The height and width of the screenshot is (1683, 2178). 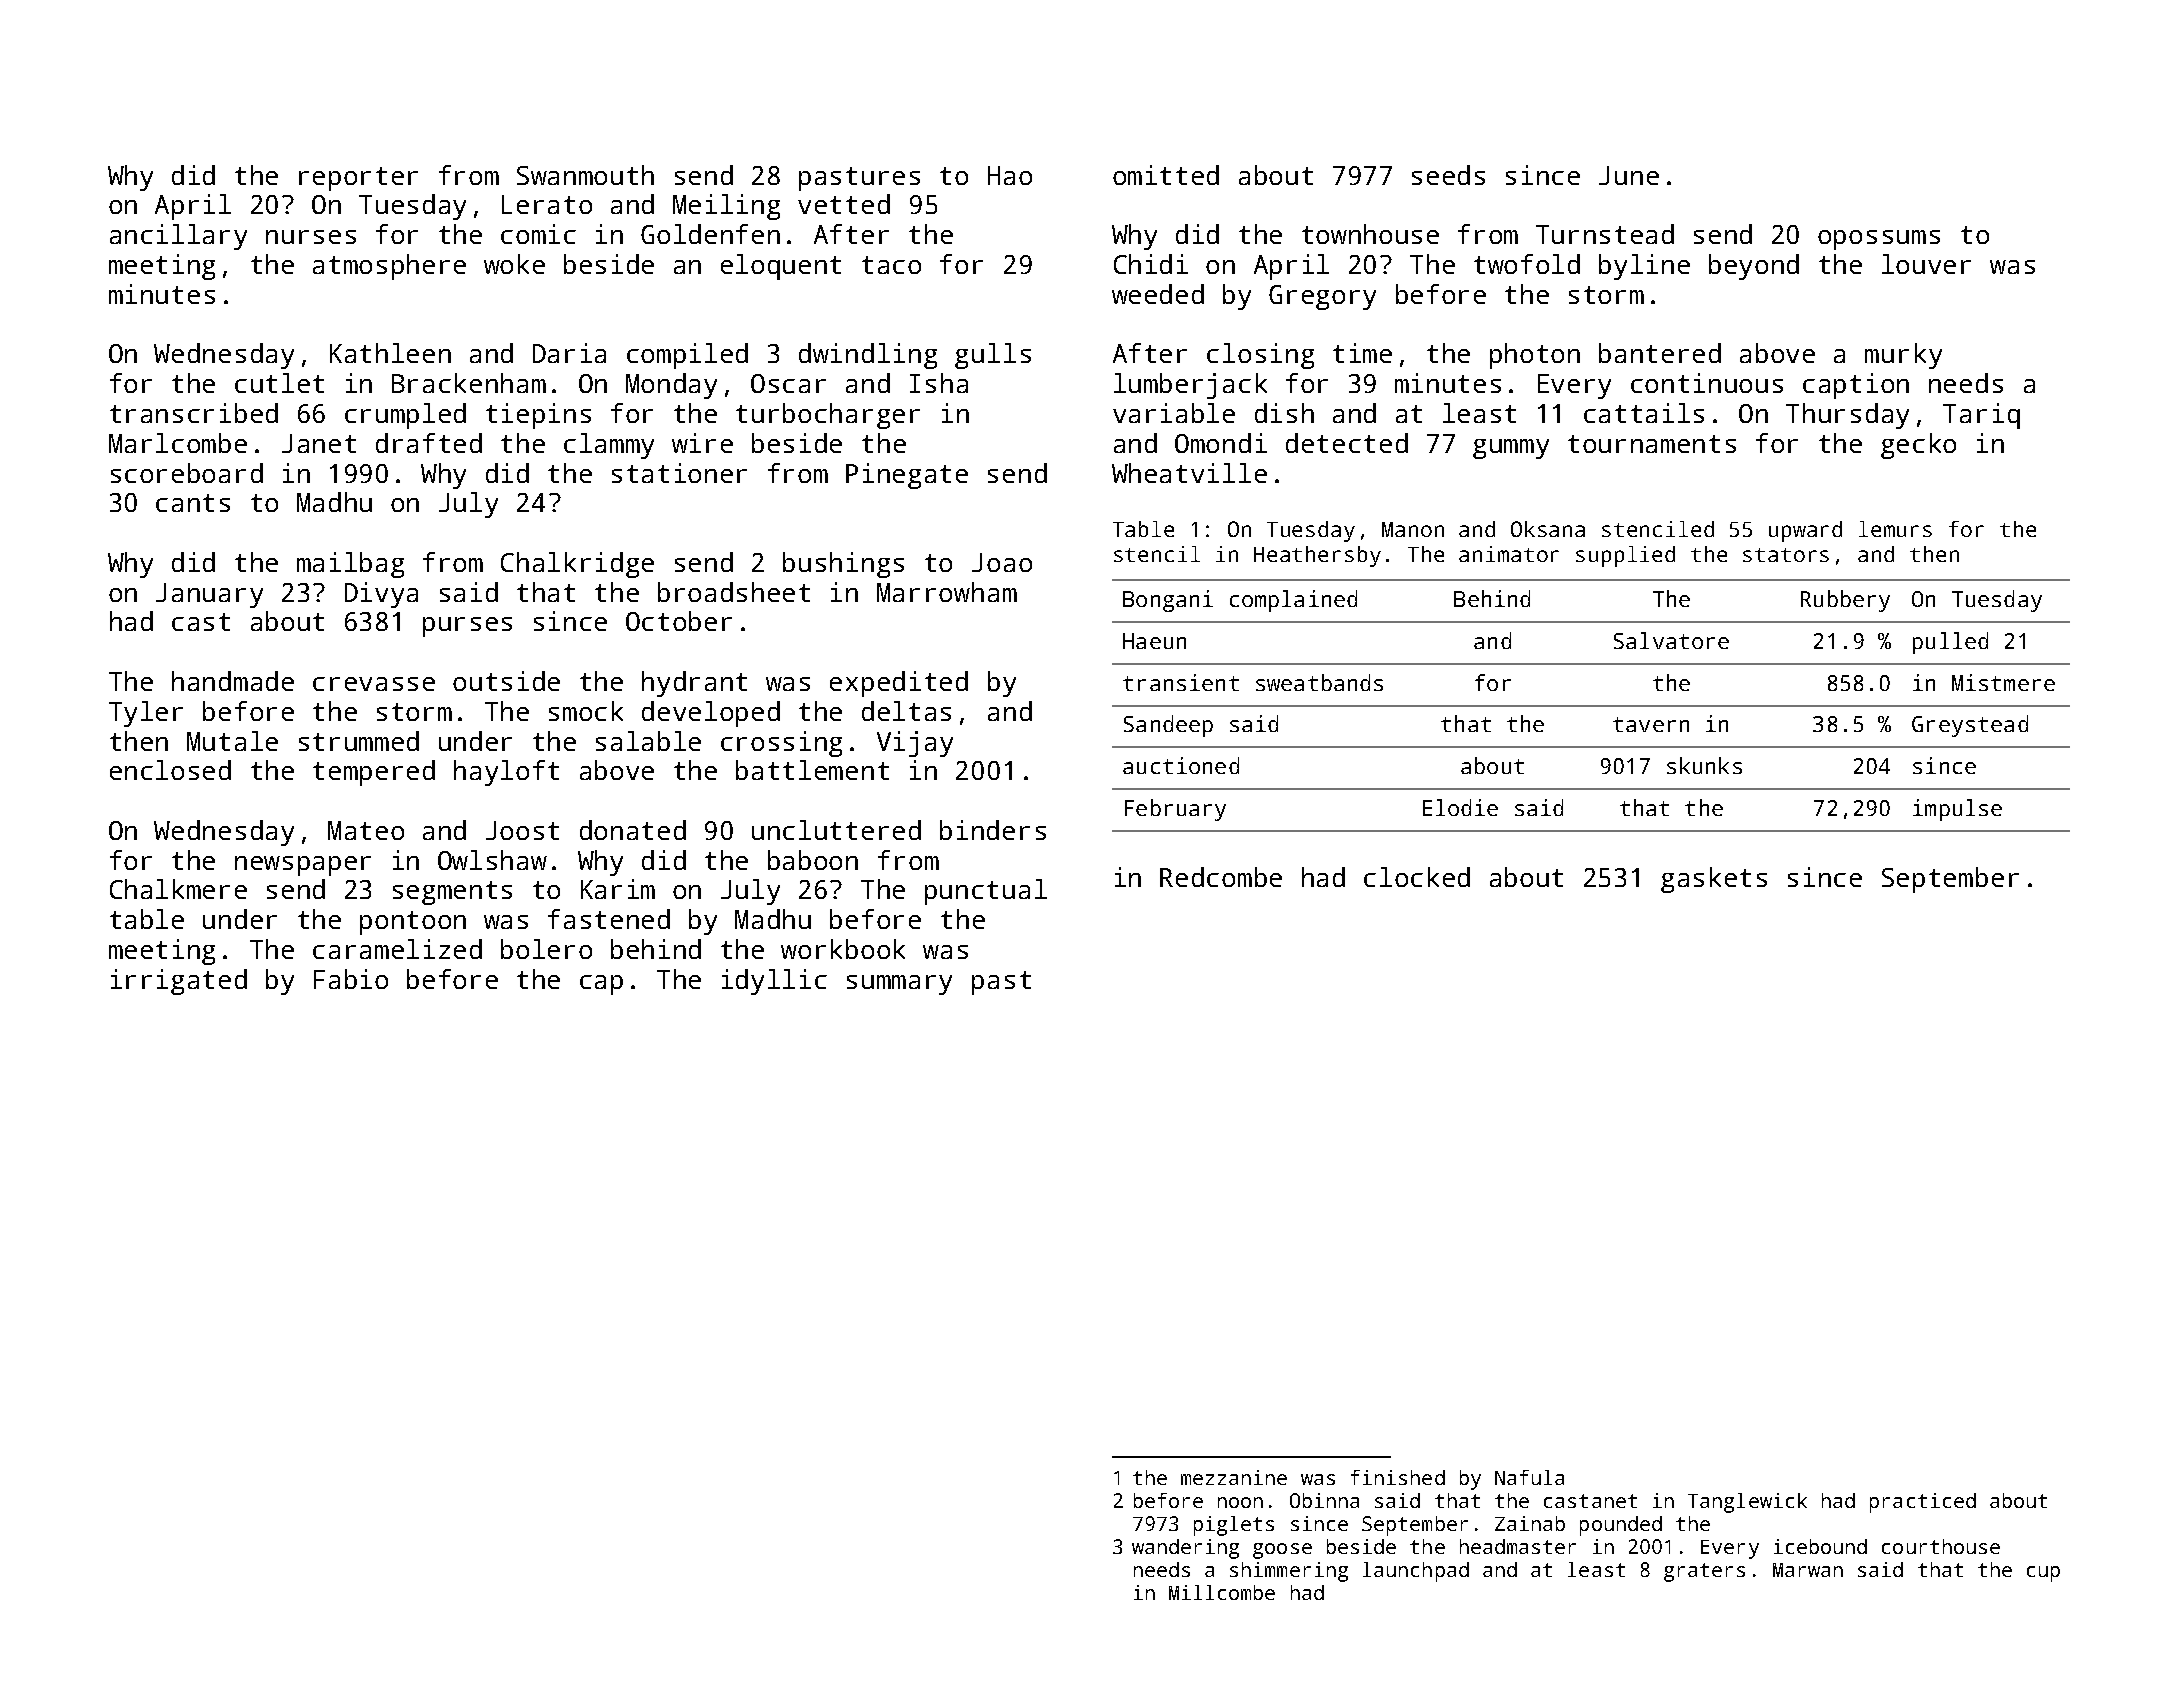 What do you see at coordinates (569, 353) in the screenshot?
I see `Daria` at bounding box center [569, 353].
